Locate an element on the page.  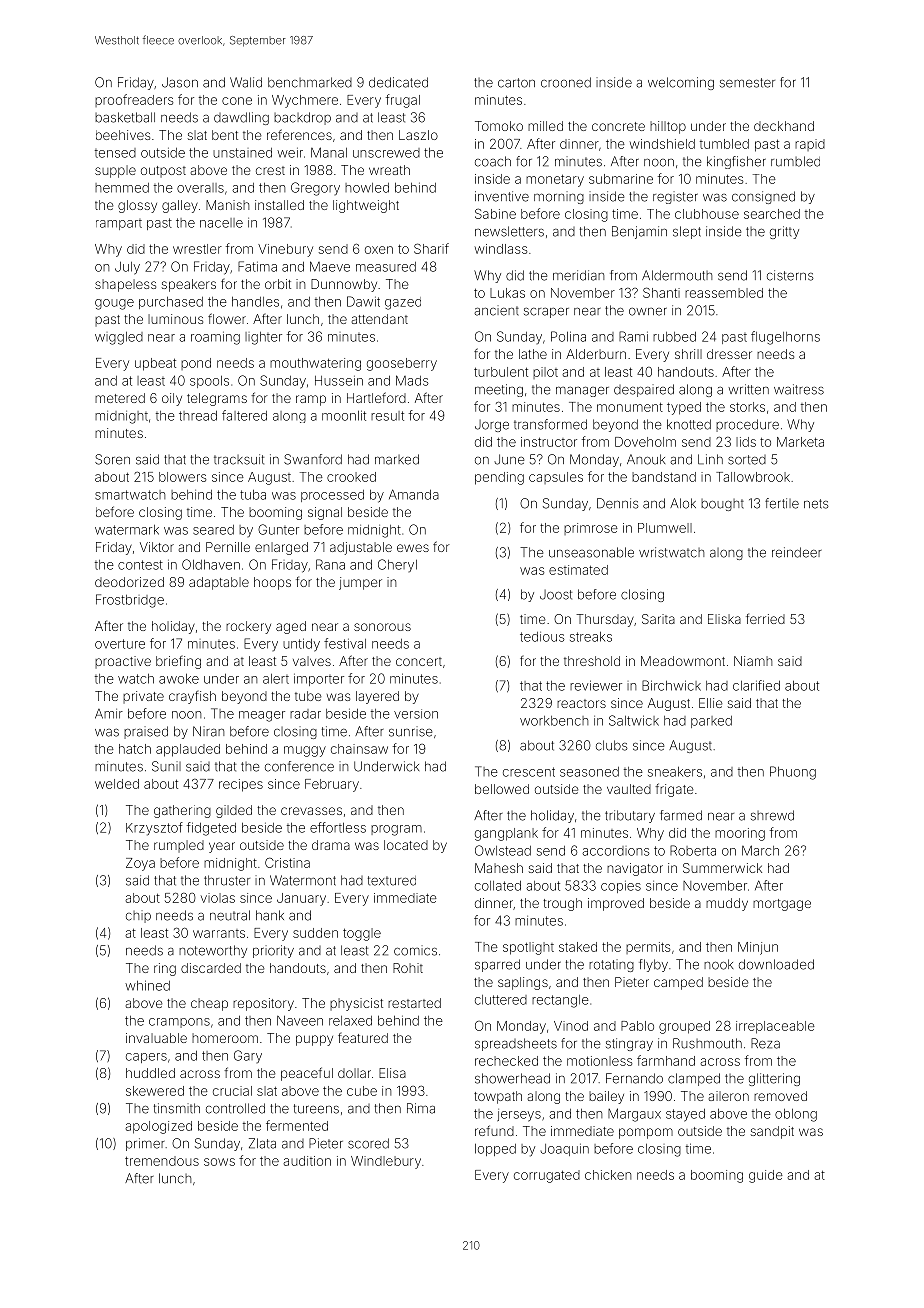
Walid is located at coordinates (246, 82).
